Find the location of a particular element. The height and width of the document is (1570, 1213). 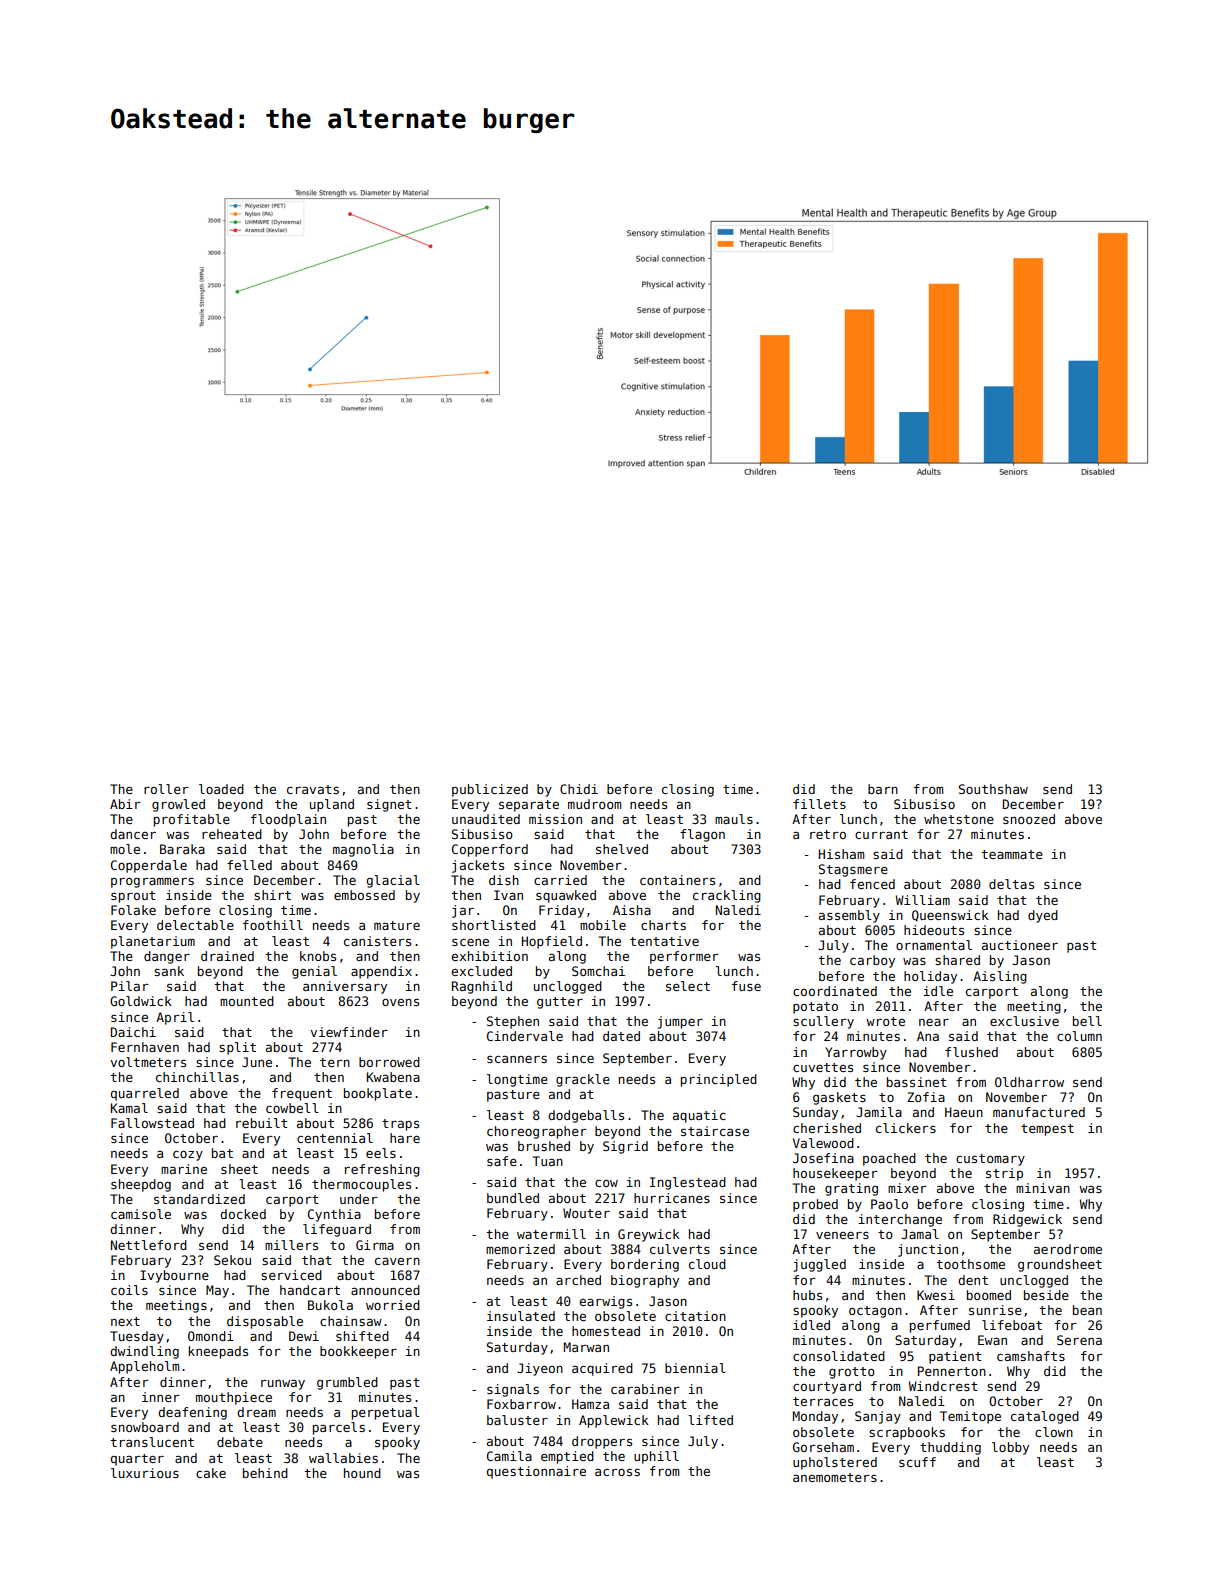

felled is located at coordinates (249, 865).
